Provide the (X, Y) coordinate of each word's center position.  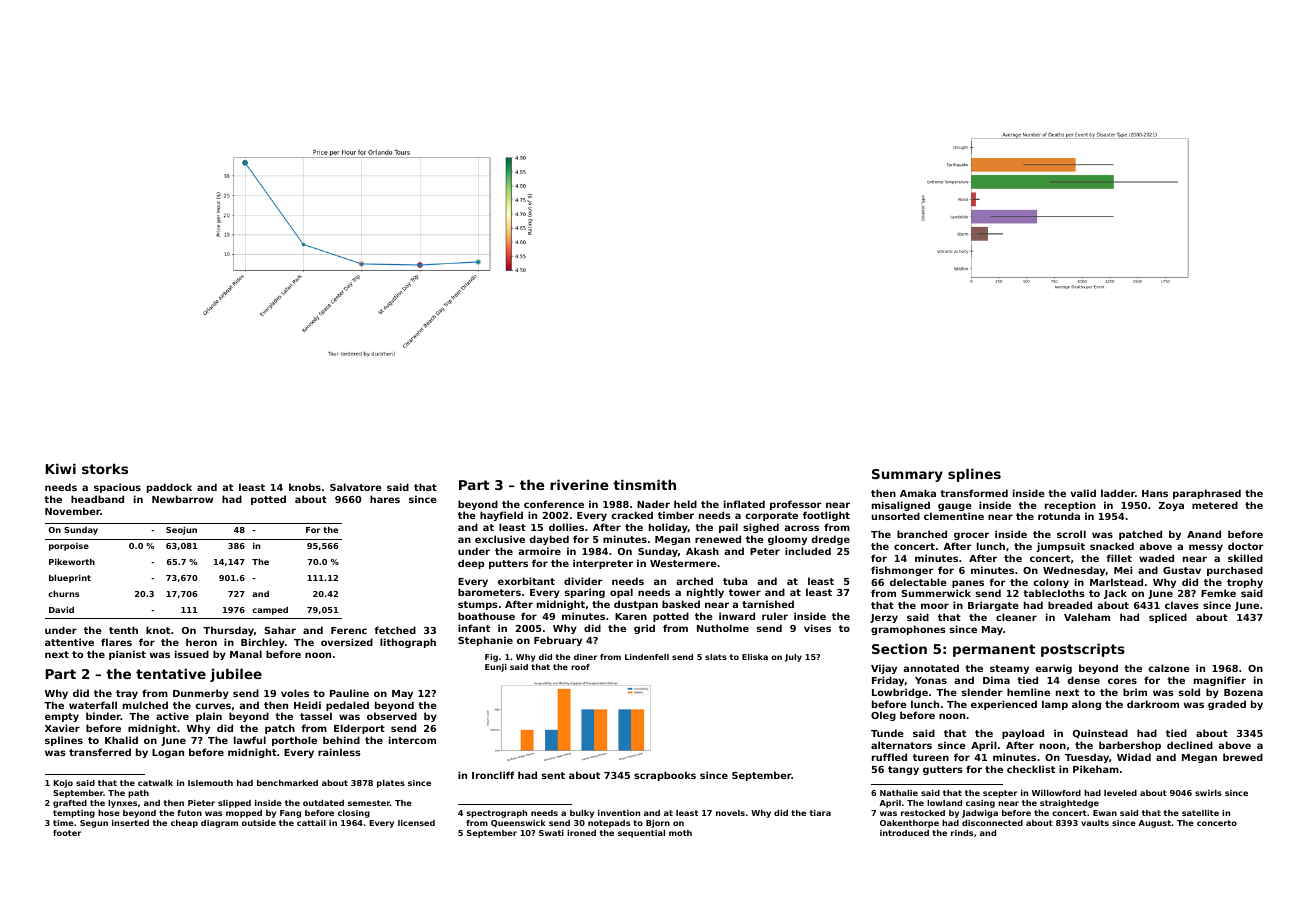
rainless (339, 752)
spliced (1168, 618)
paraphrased (1207, 494)
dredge (830, 540)
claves (1182, 605)
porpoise (69, 547)
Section (899, 648)
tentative (171, 673)
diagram (219, 824)
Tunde (887, 733)
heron (201, 642)
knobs (305, 487)
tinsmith (644, 484)
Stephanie (485, 641)
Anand (1204, 534)
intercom (412, 740)
